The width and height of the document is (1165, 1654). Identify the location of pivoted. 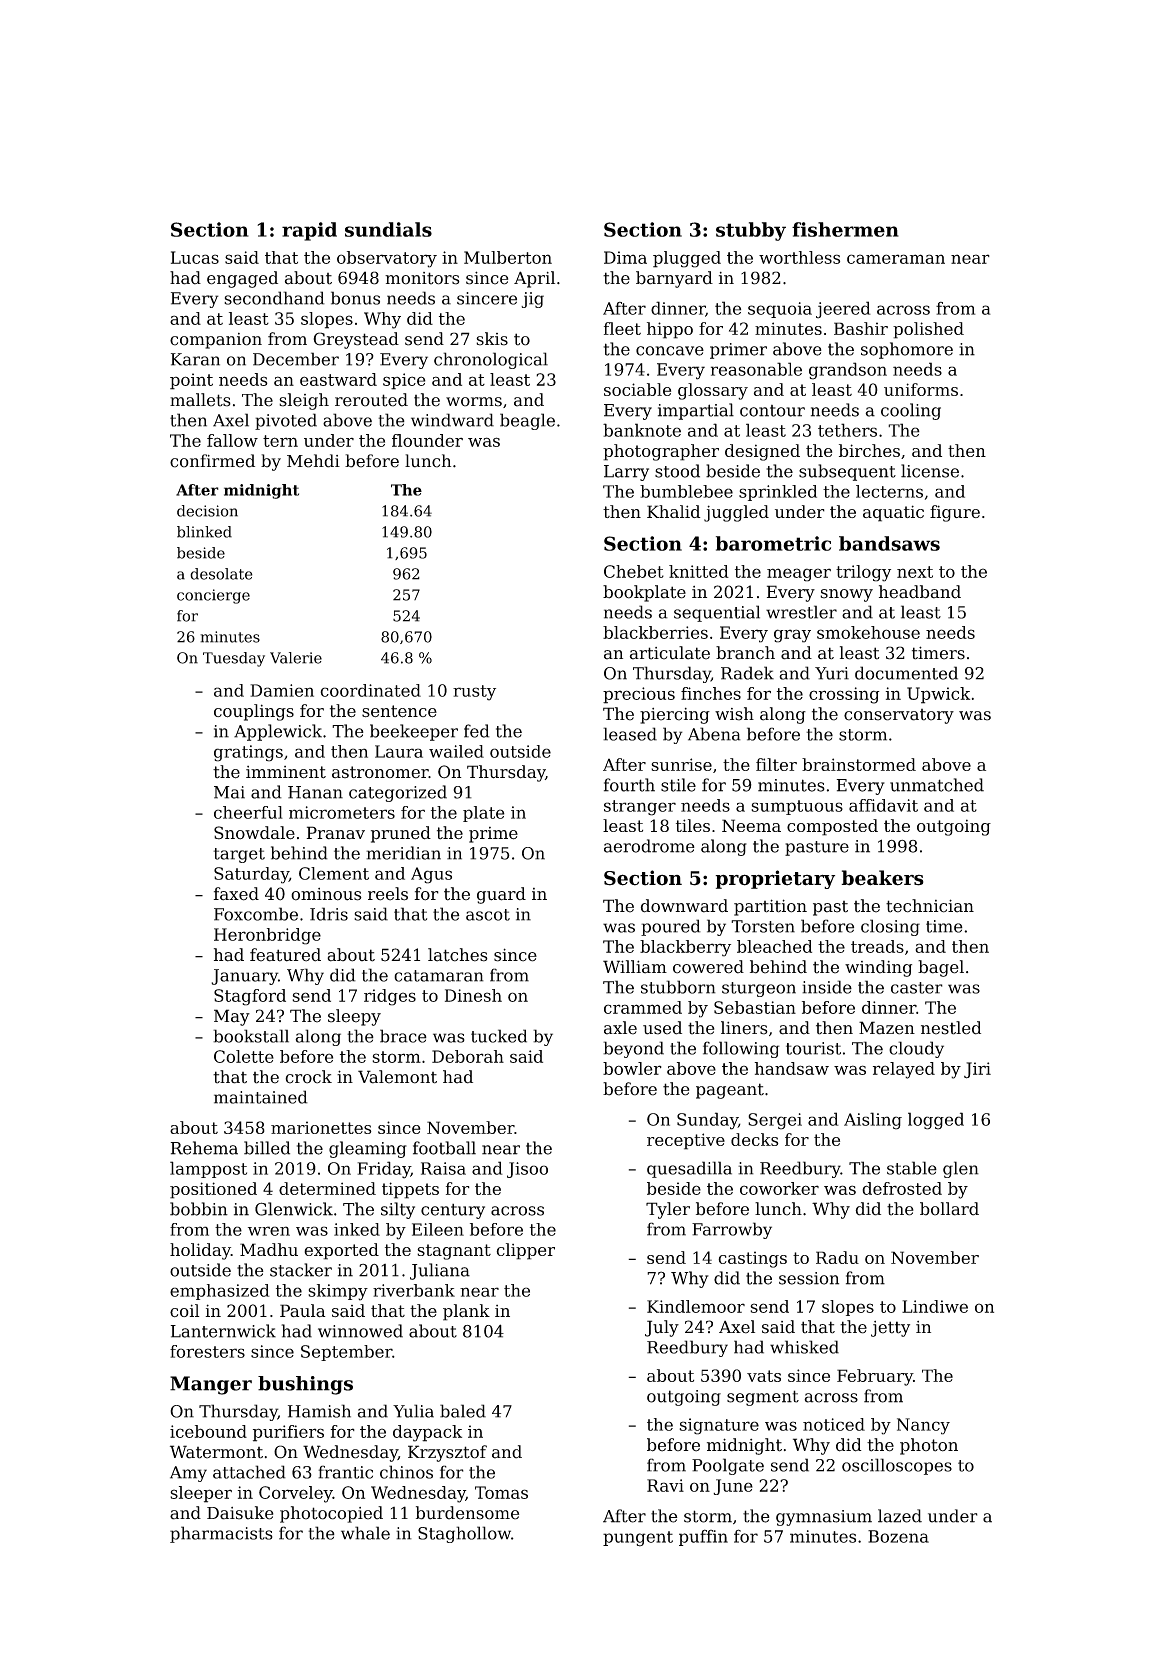
(286, 421).
